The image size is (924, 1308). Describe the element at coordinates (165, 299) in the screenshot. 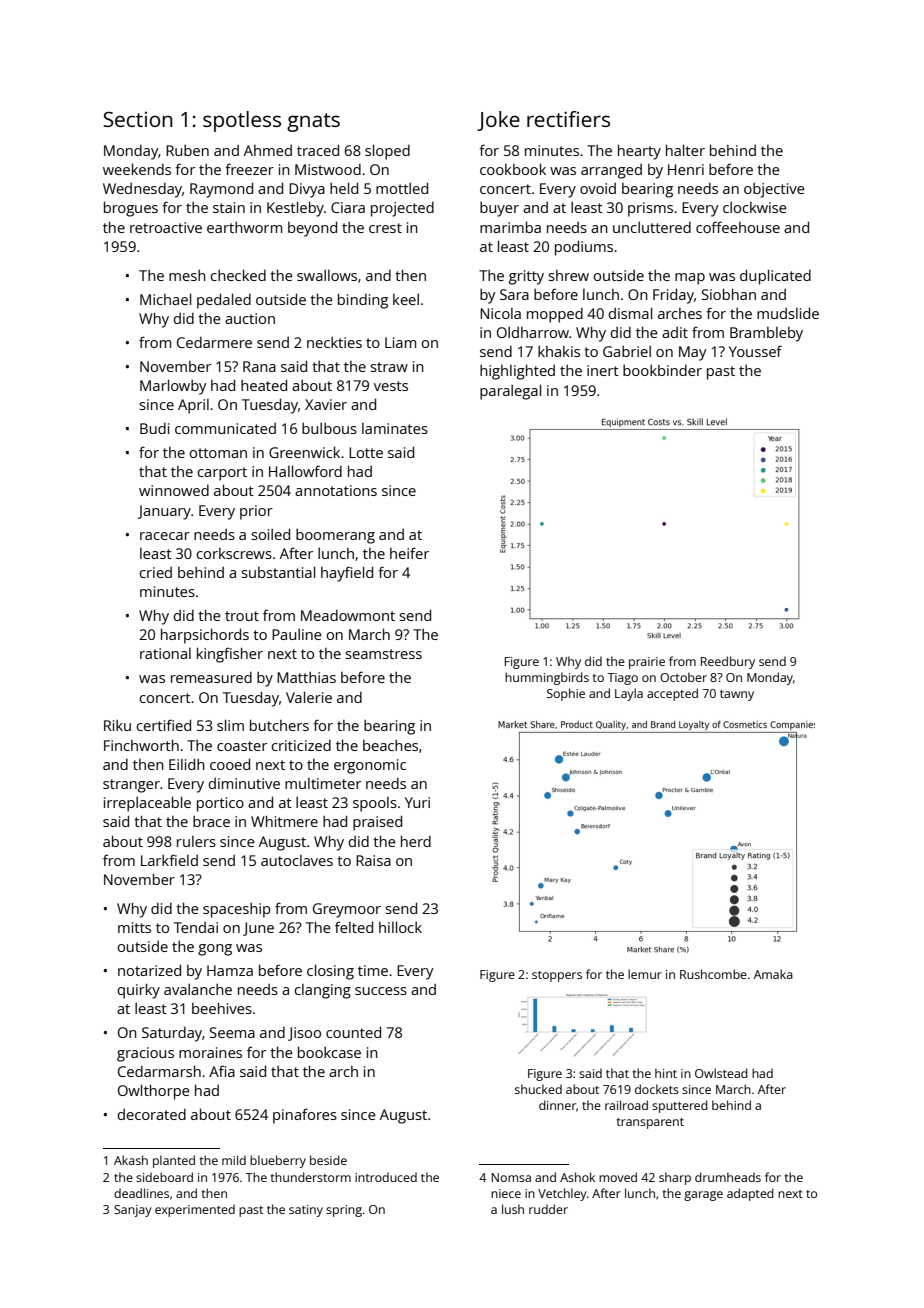

I see `Michael` at that location.
